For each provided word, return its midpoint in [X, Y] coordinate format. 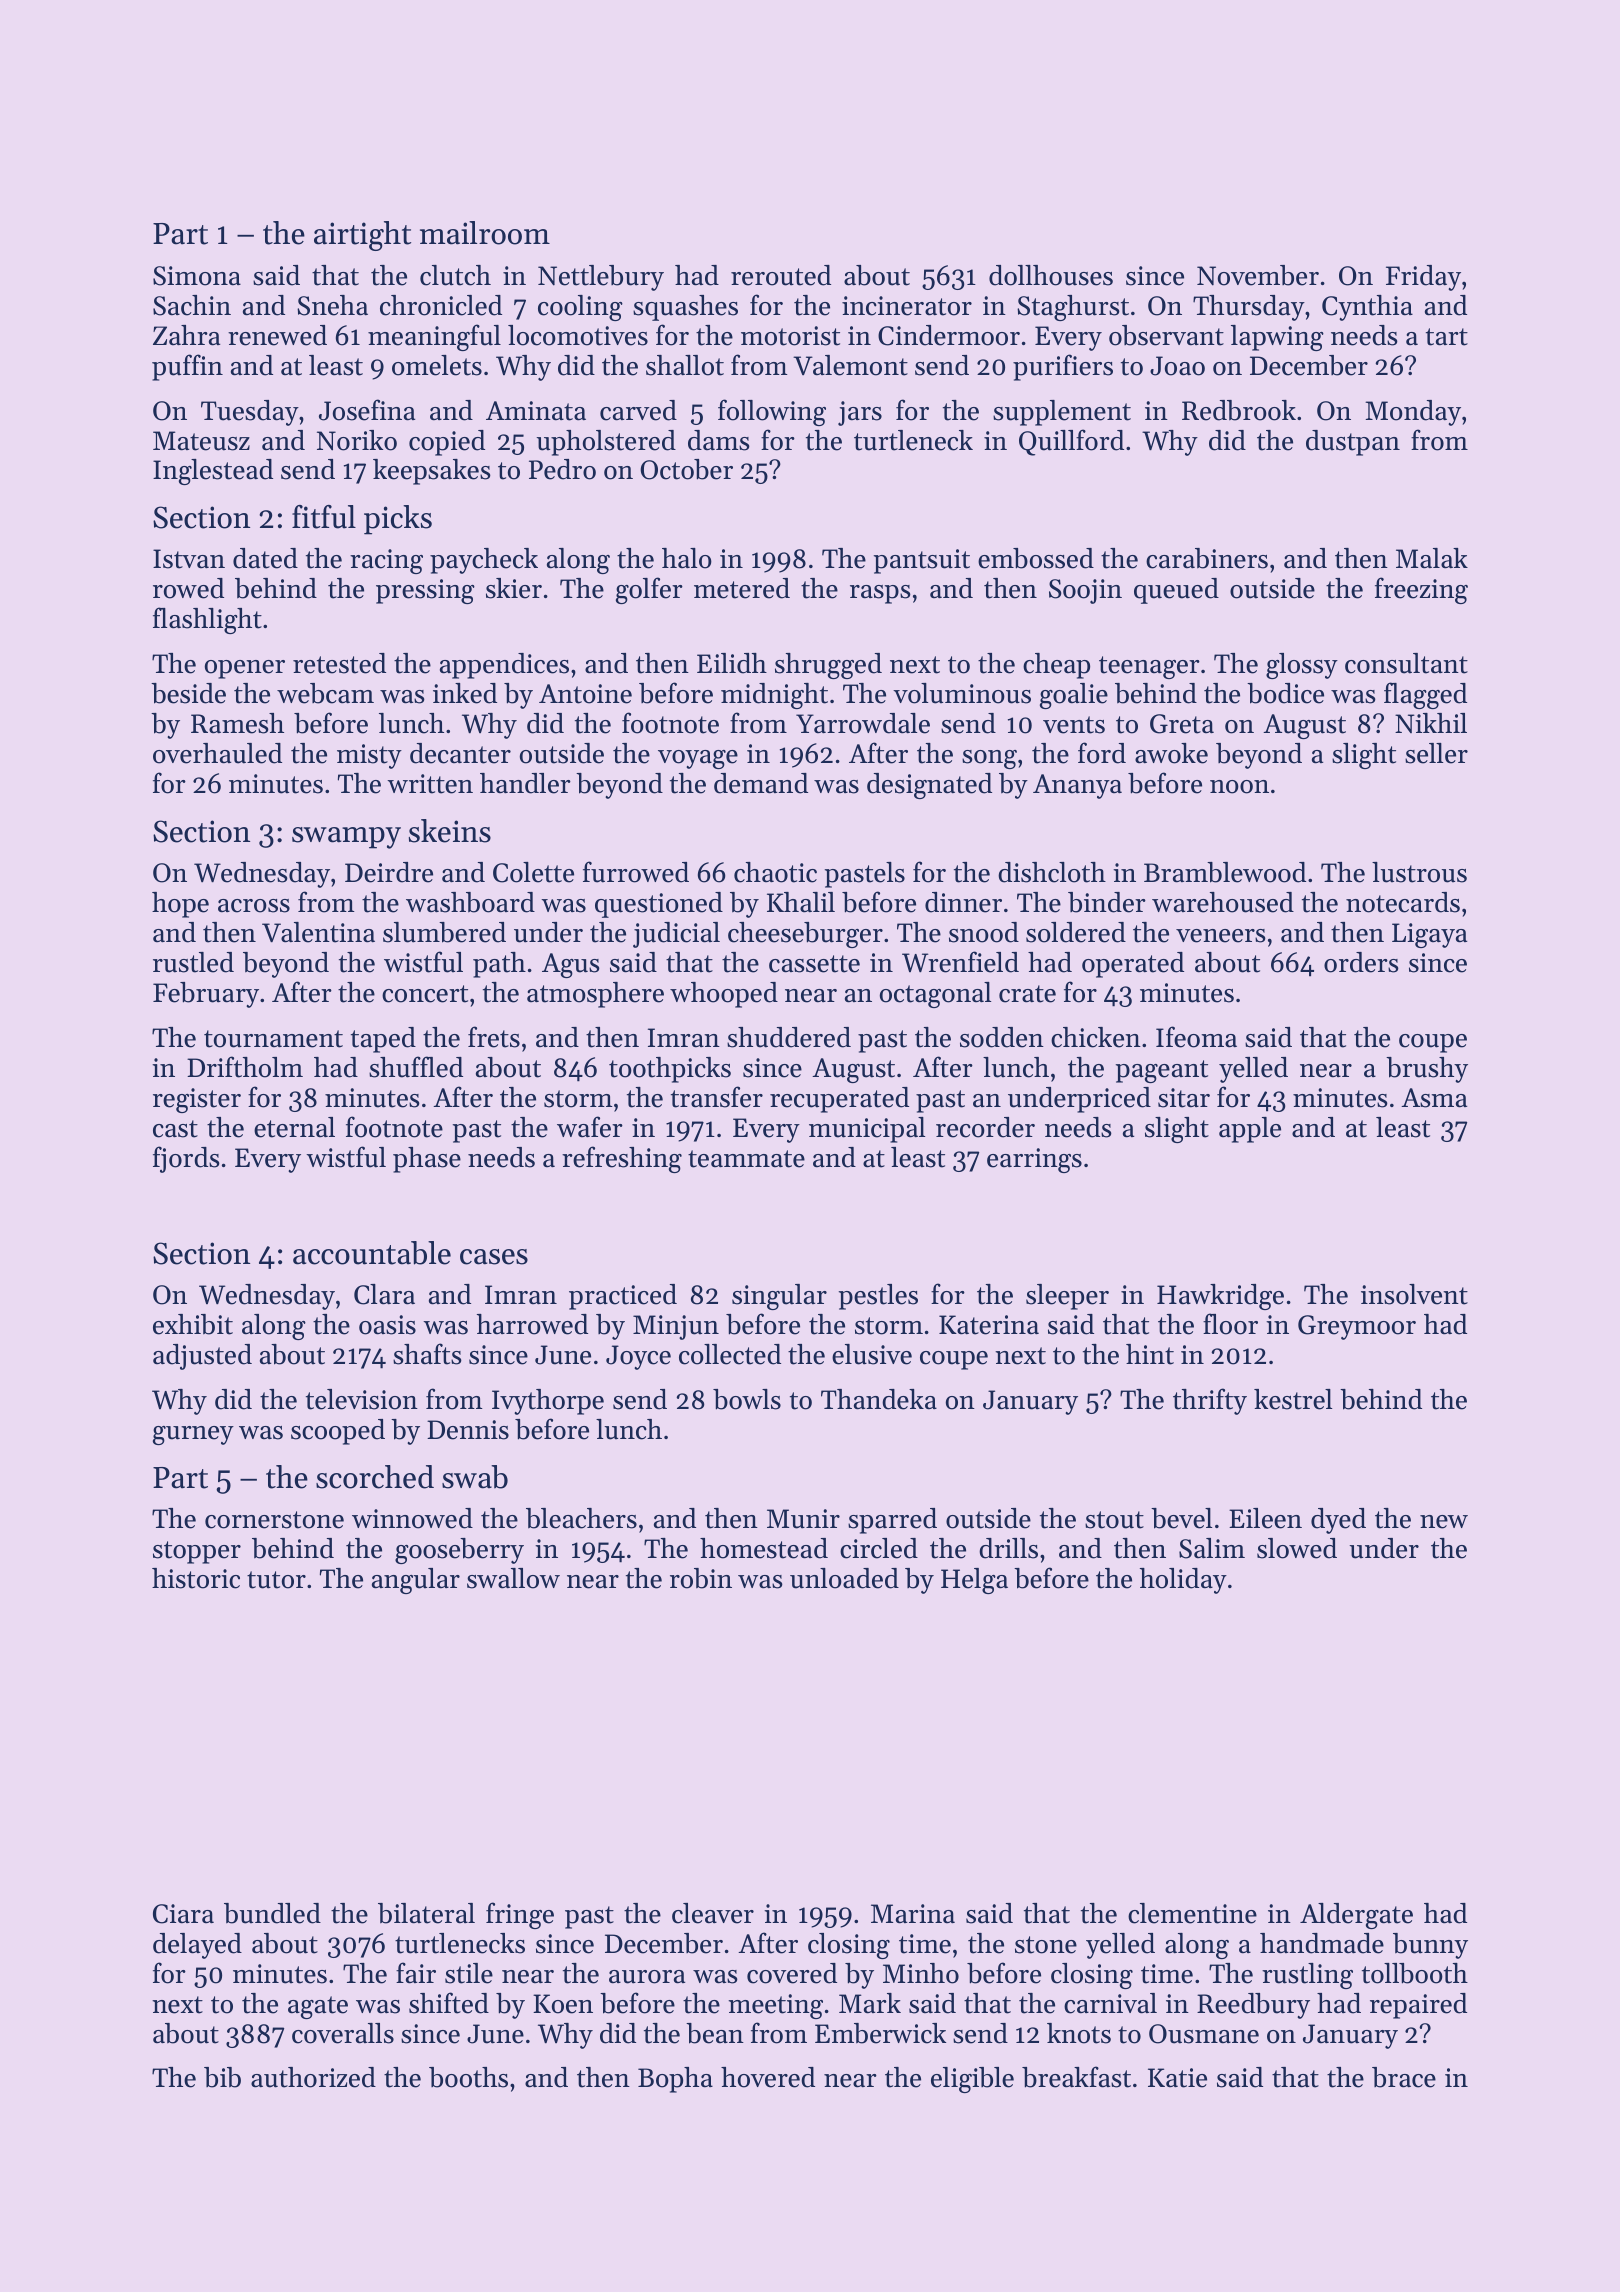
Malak [1432, 558]
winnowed [412, 1518]
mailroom [485, 233]
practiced [623, 1297]
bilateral [426, 1913]
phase [427, 1160]
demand [761, 783]
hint [1150, 1354]
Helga [974, 1581]
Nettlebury [601, 278]
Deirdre [389, 872]
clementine [1192, 1913]
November [1258, 275]
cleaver [713, 1913]
